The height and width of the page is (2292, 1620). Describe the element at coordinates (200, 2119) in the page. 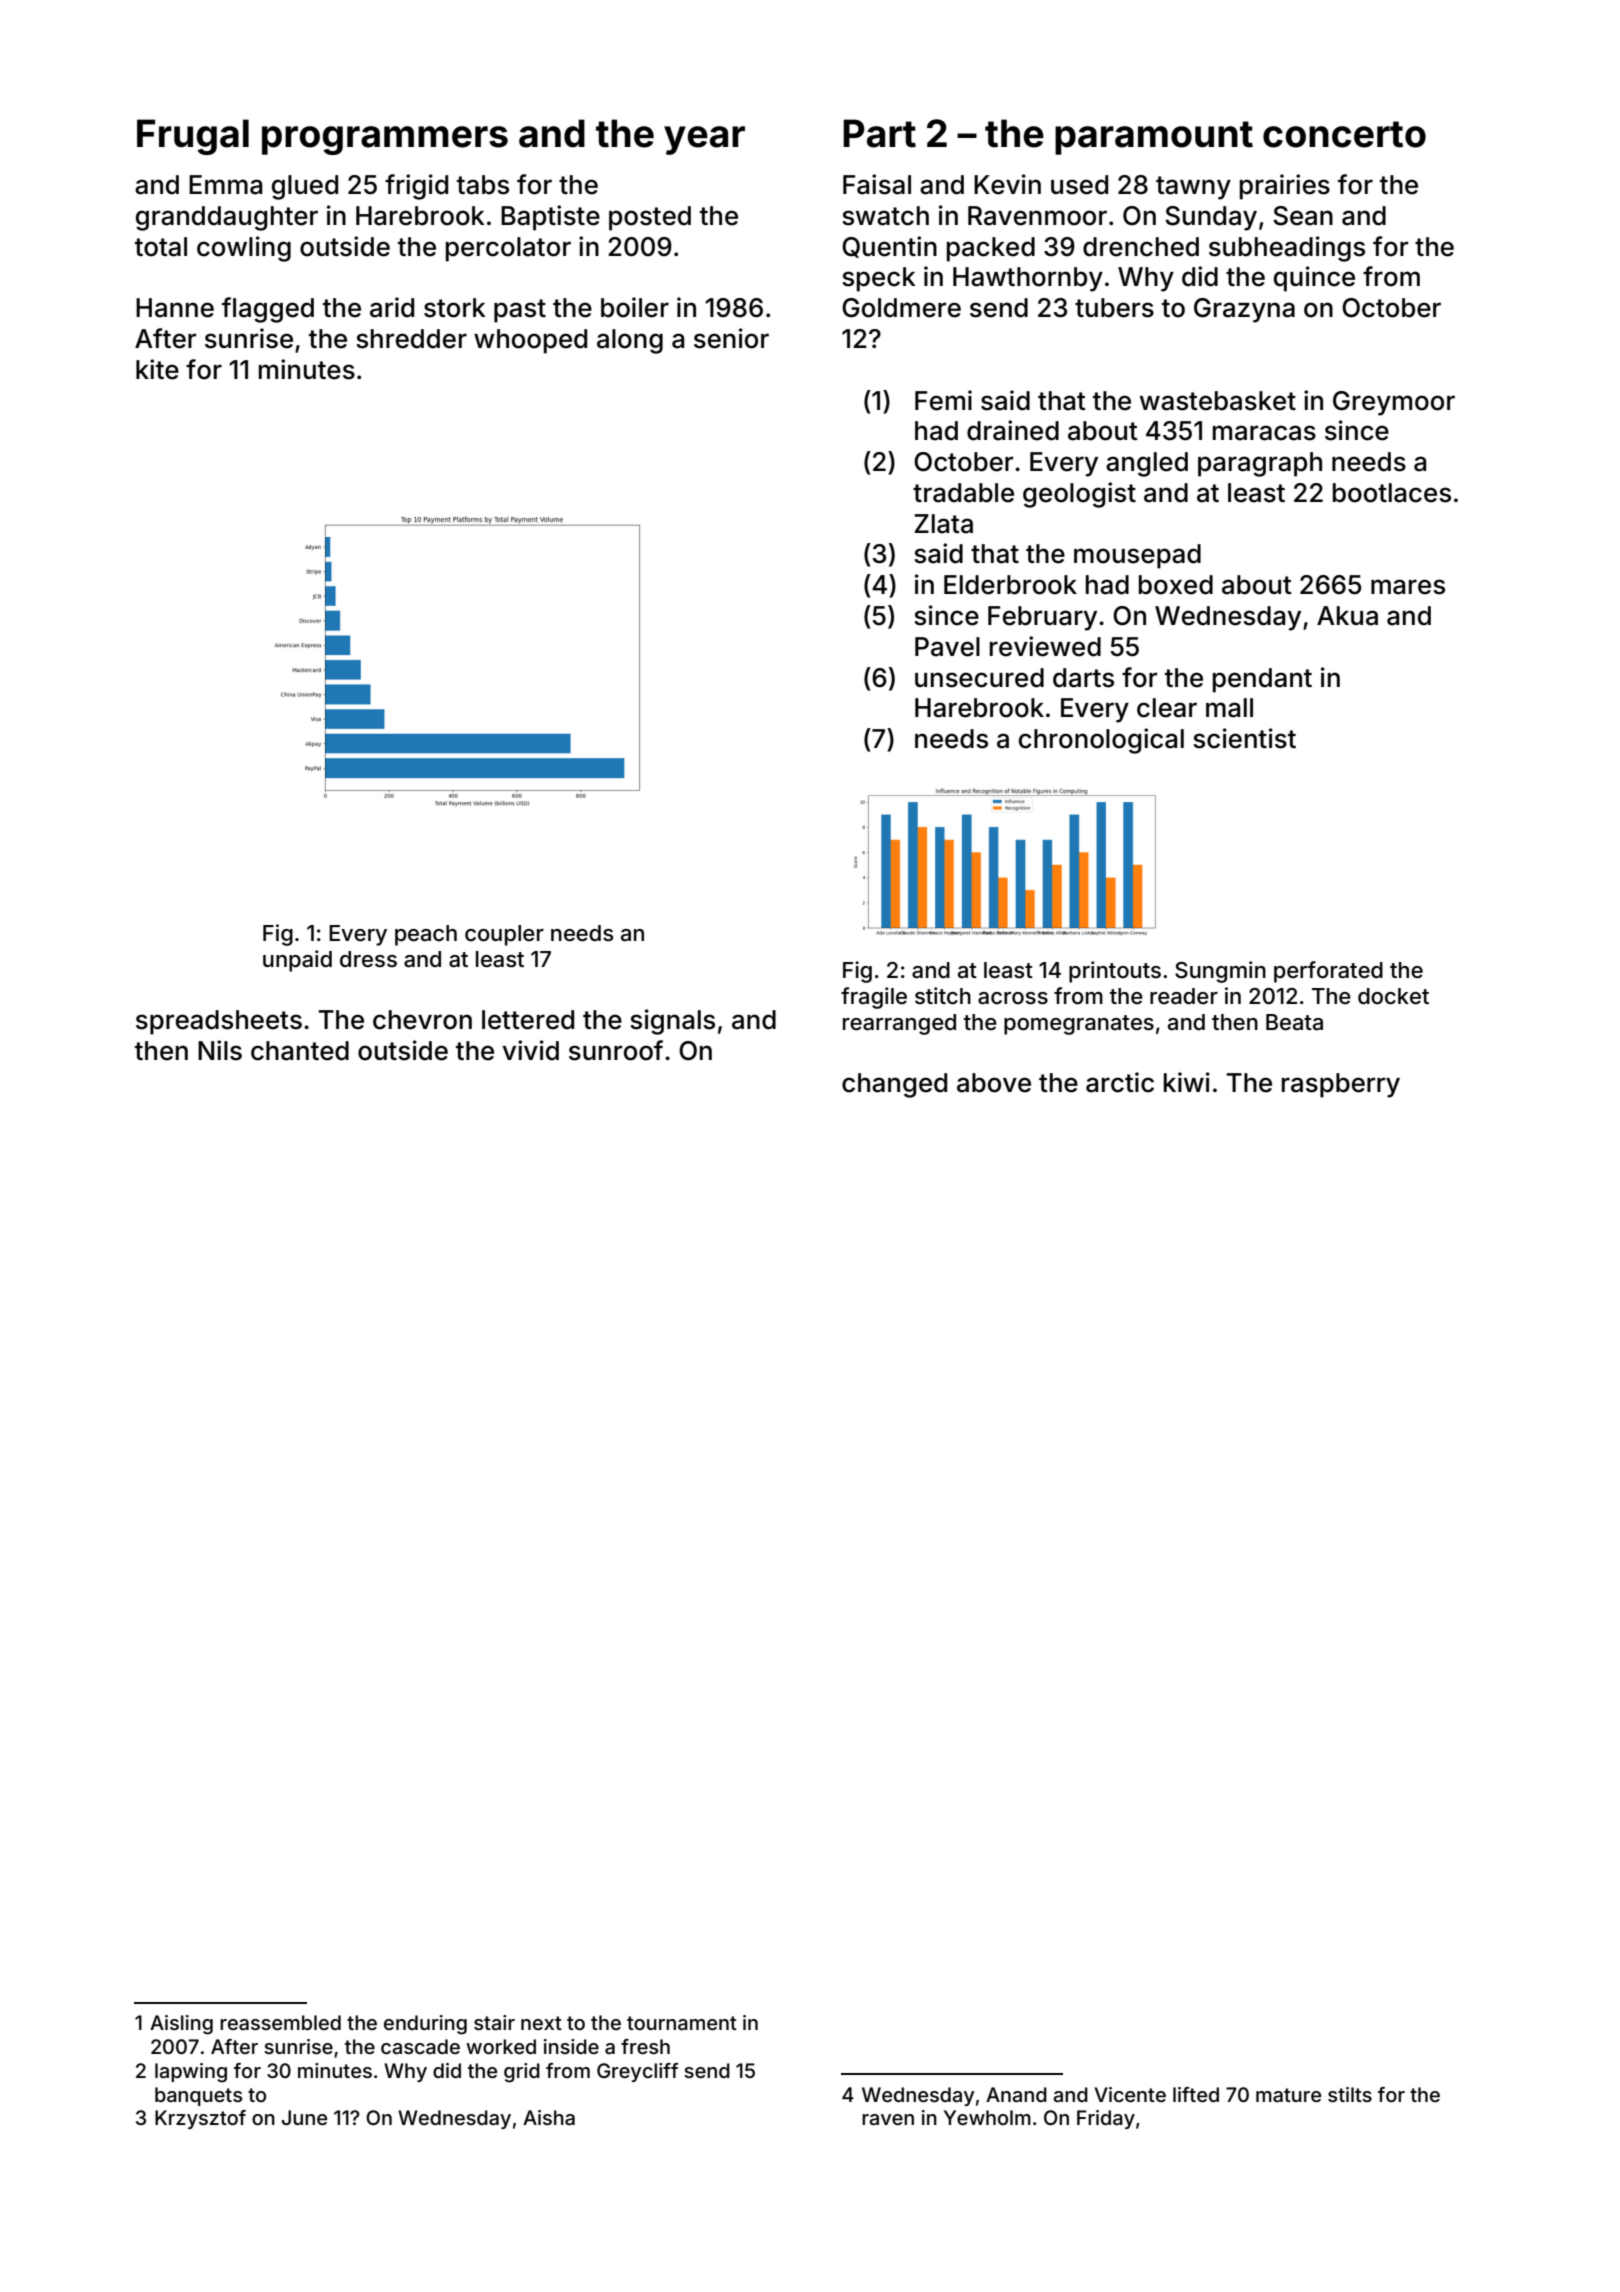

I see `Krzysztof` at that location.
